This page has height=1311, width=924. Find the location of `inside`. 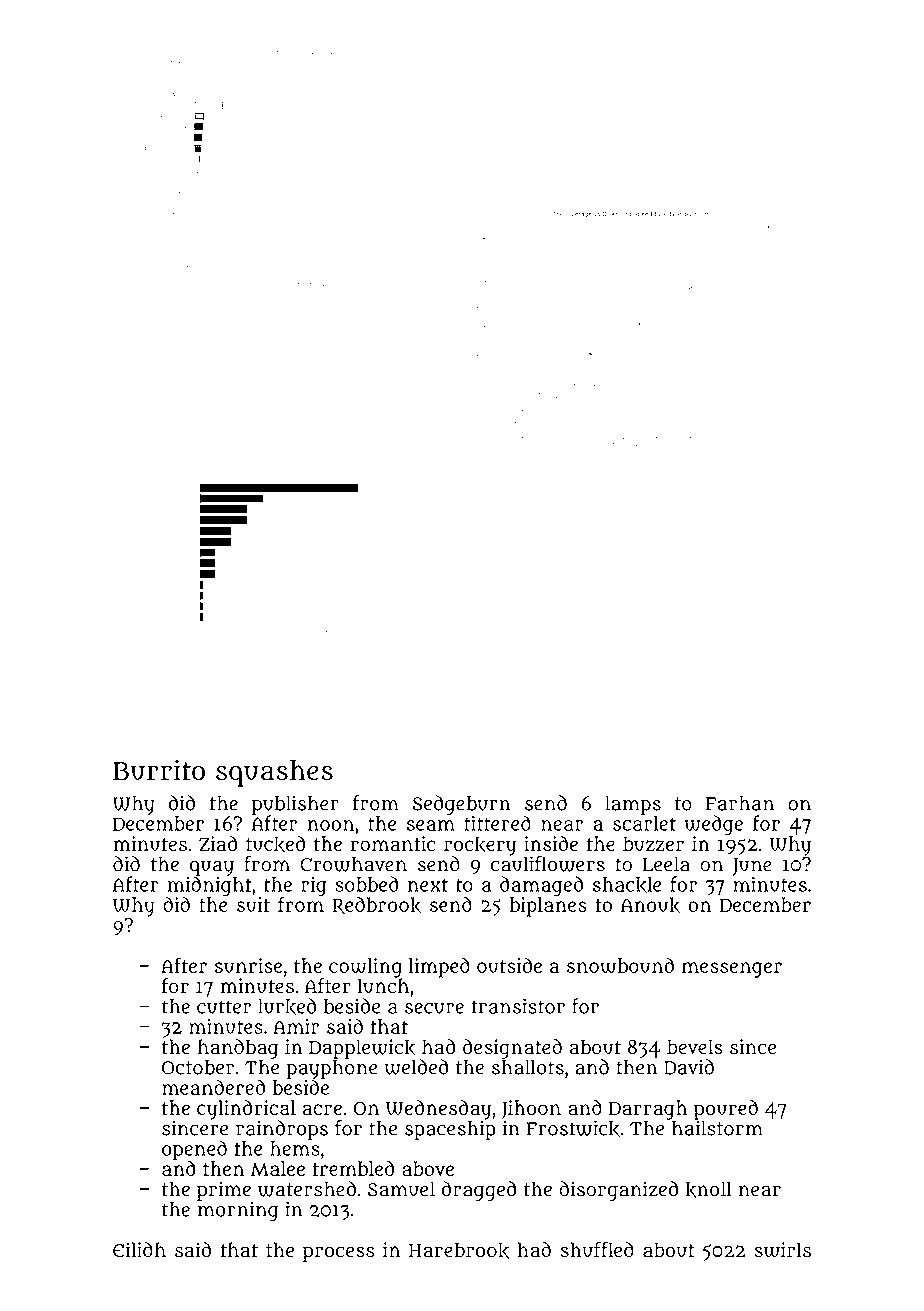

inside is located at coordinates (551, 843).
